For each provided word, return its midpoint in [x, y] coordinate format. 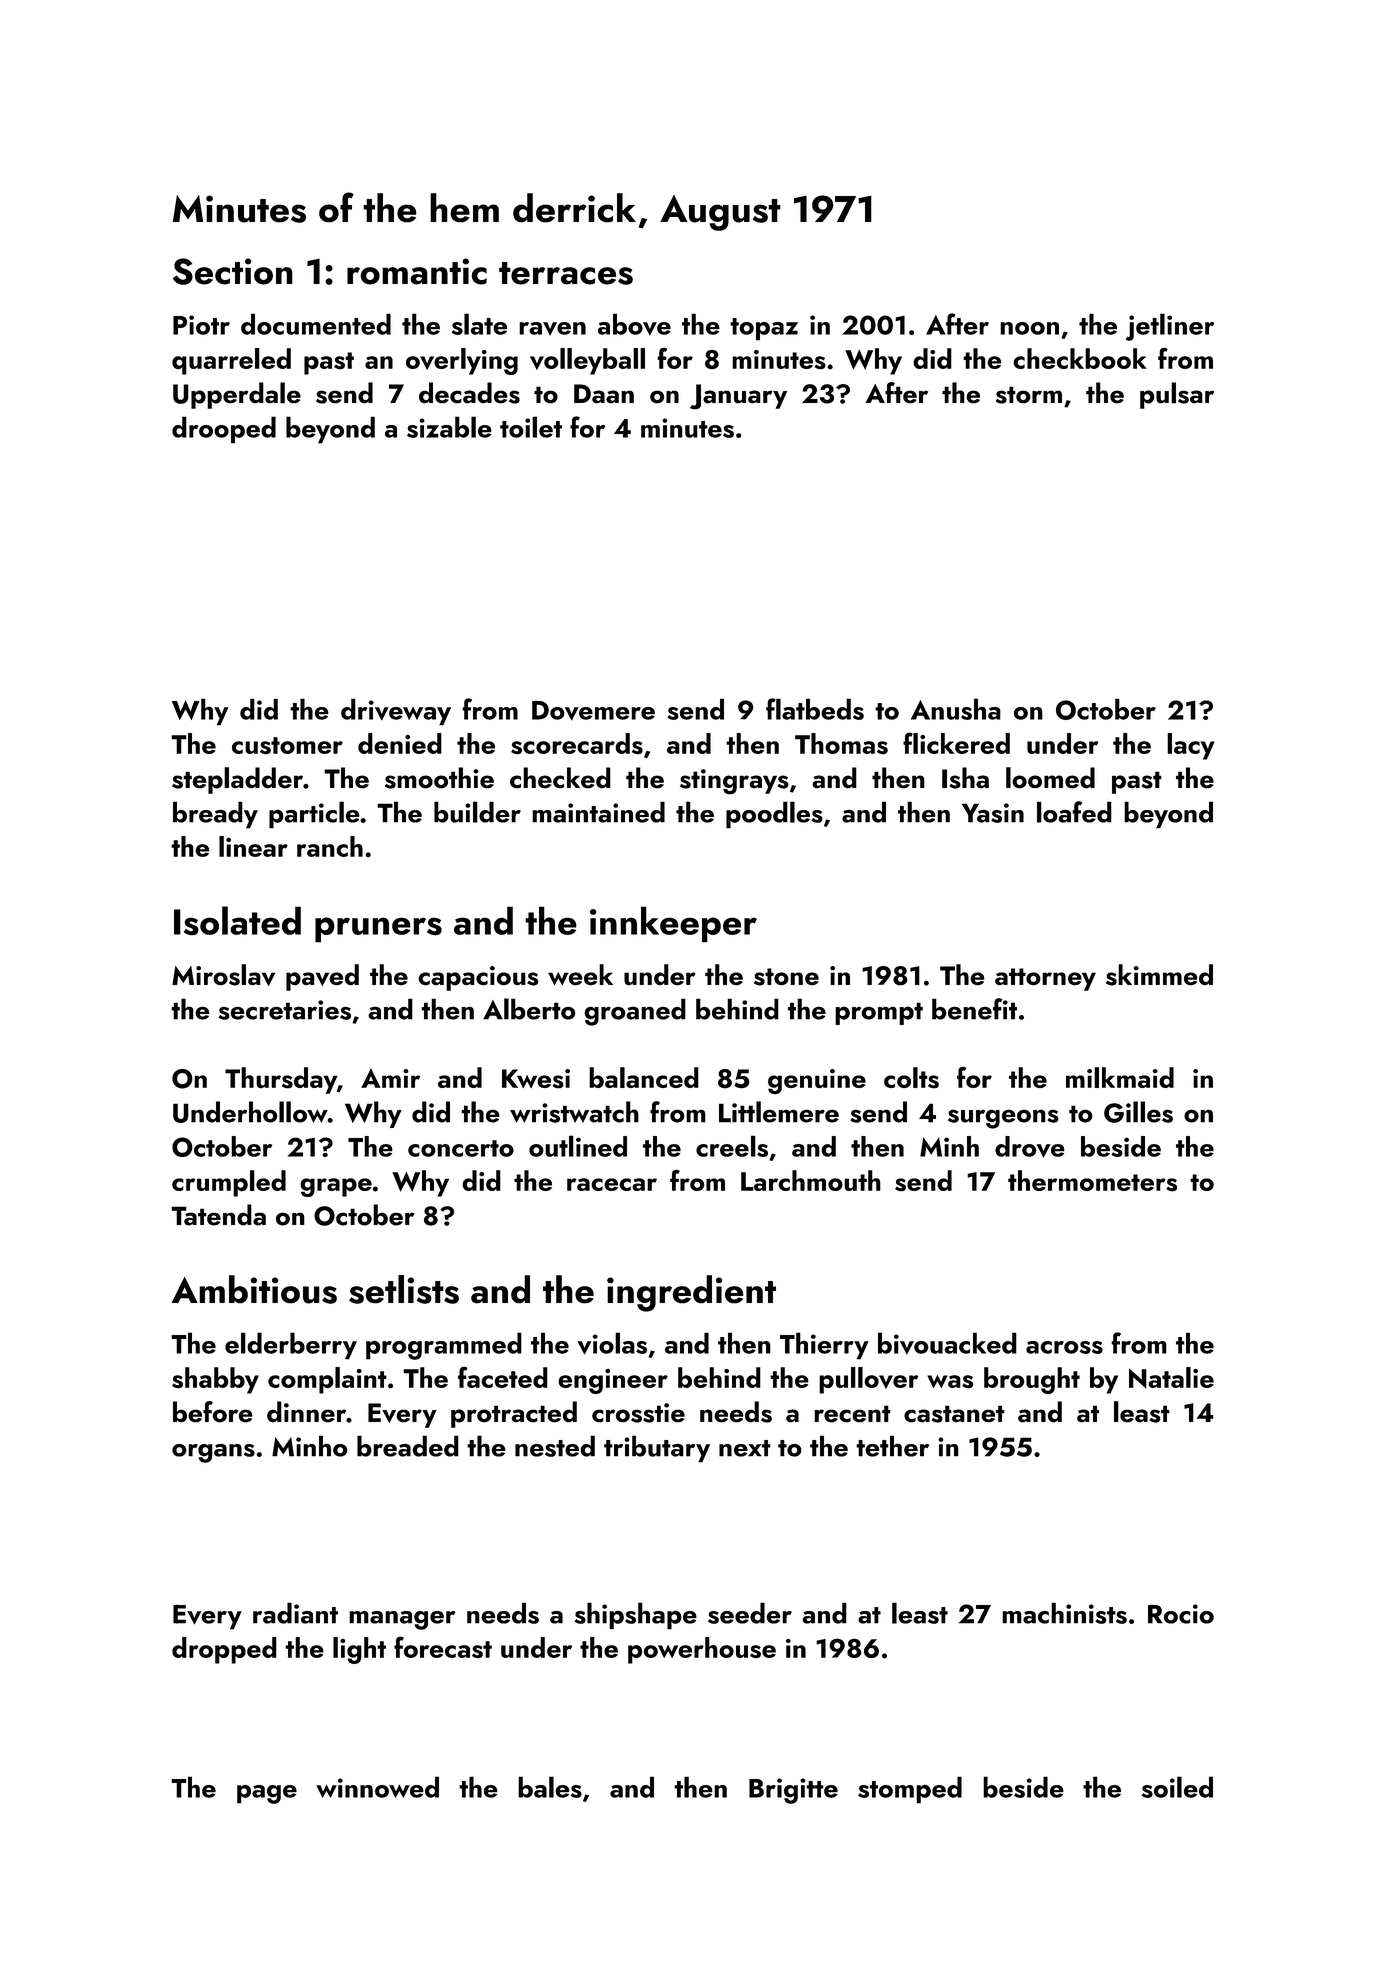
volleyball [587, 361]
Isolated [237, 921]
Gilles [1138, 1112]
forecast [443, 1647]
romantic [417, 271]
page [267, 1794]
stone [786, 977]
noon [1029, 328]
